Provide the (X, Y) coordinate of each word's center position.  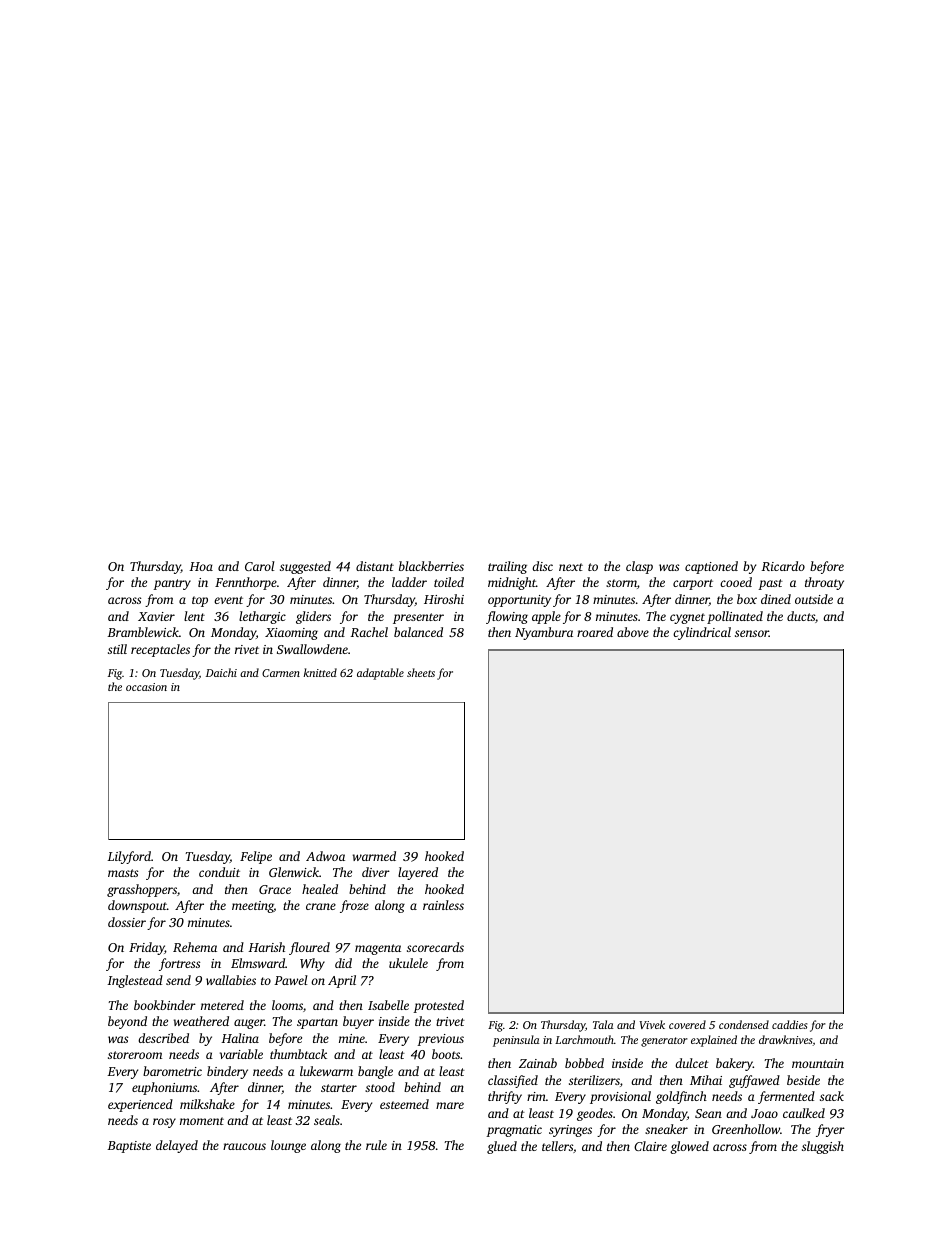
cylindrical (702, 633)
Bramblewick (143, 632)
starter (339, 1088)
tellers (557, 1146)
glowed (689, 1147)
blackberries (431, 566)
